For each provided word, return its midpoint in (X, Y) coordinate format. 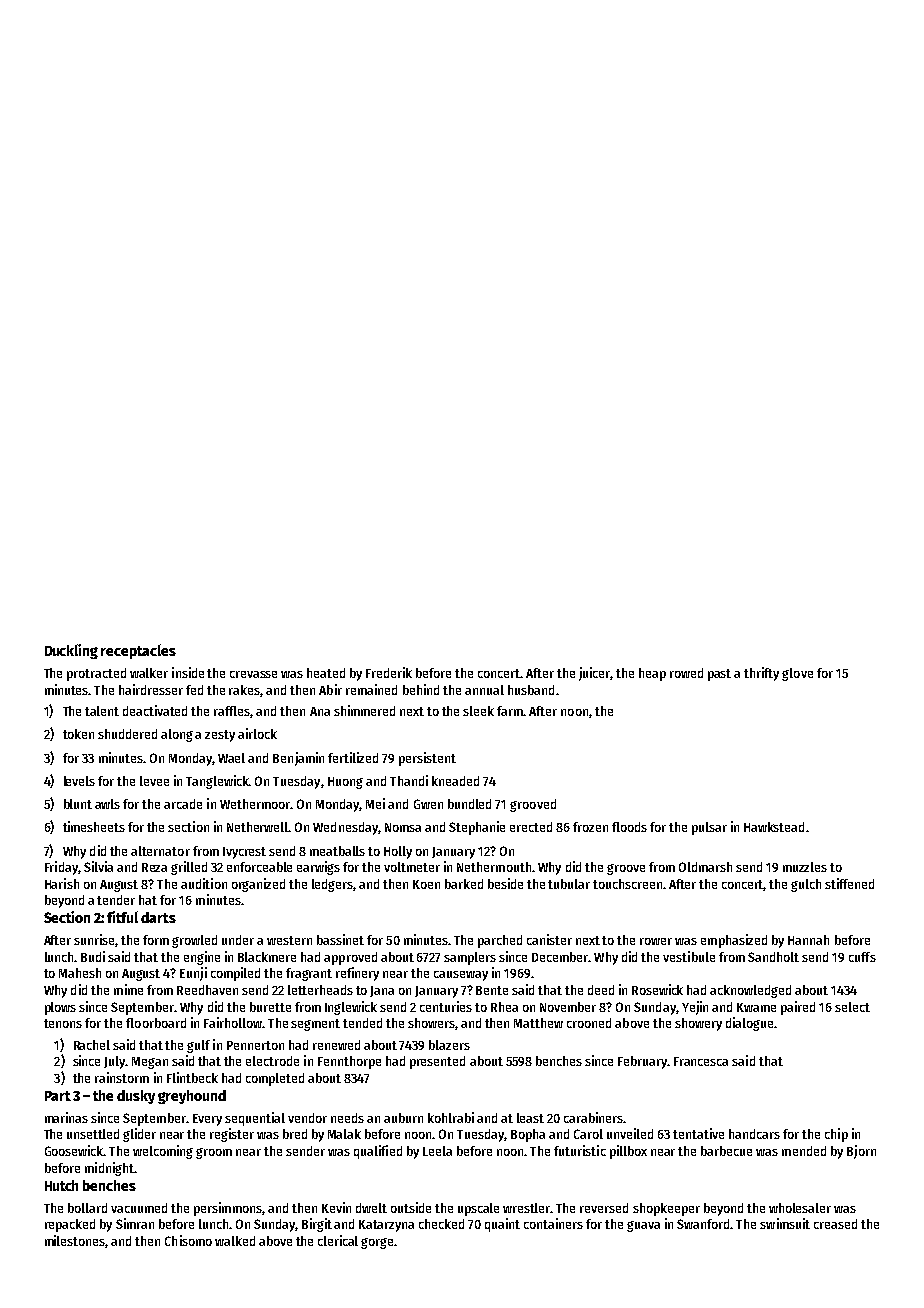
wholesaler (800, 1208)
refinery (357, 974)
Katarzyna (386, 1226)
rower (656, 941)
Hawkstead (774, 827)
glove (797, 674)
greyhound (192, 1097)
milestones (75, 1241)
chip (836, 1135)
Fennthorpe (349, 1062)
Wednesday (345, 828)
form (156, 940)
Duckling (71, 651)
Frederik (389, 672)
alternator (160, 851)
